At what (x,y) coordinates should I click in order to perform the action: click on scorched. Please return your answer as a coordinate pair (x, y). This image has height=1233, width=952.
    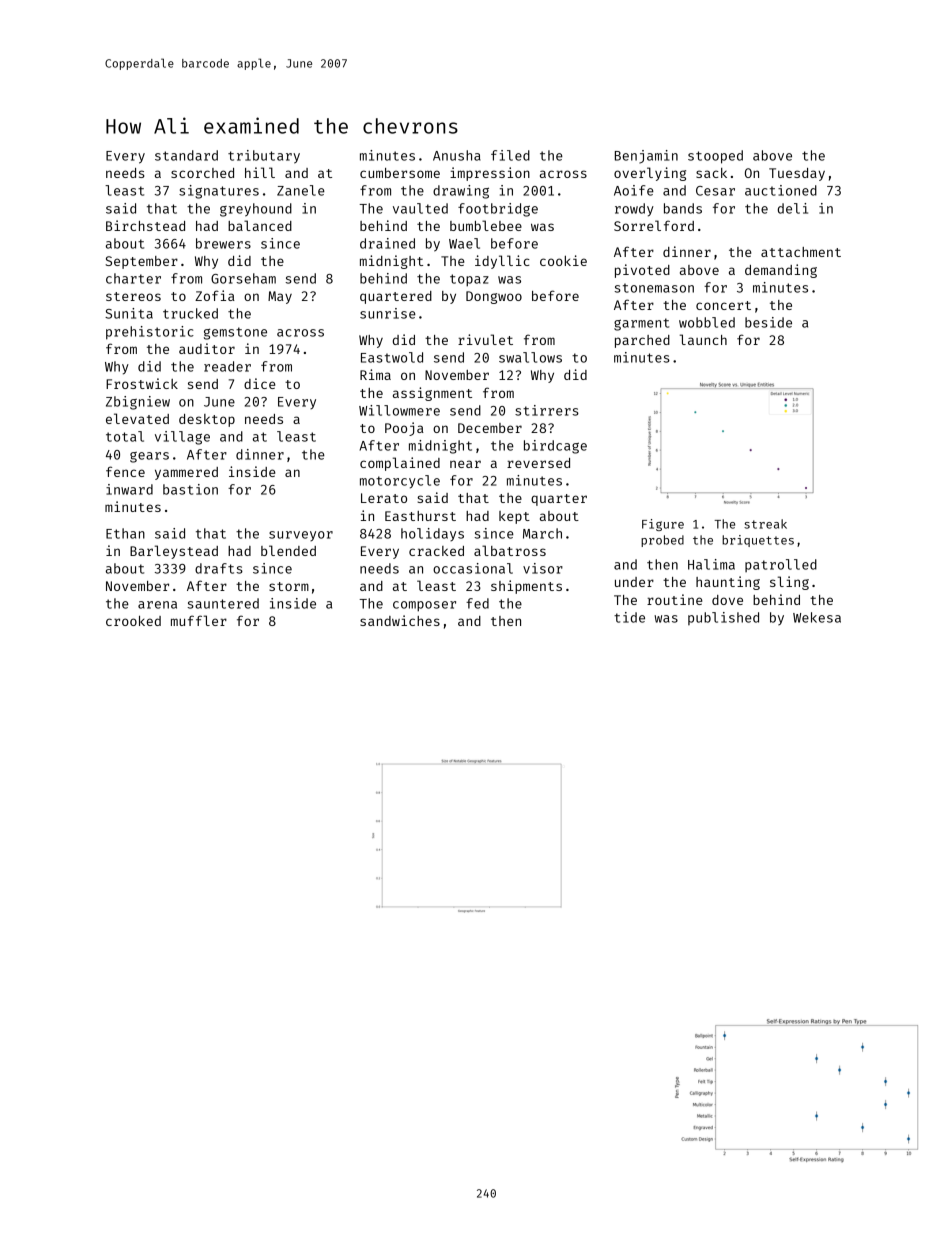
    Looking at the image, I should click on (202, 173).
